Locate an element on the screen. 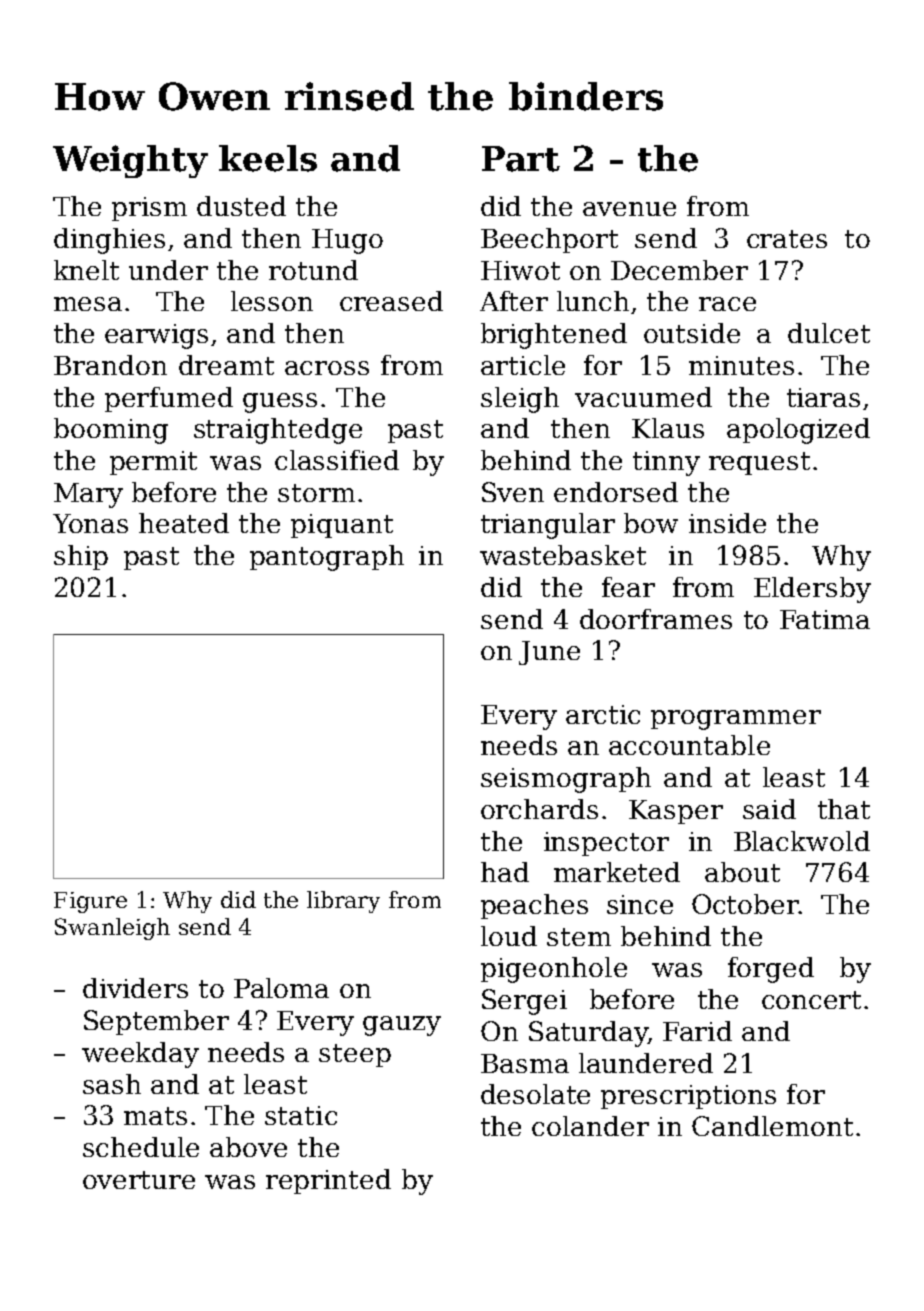 The image size is (924, 1311). concert is located at coordinates (811, 1000).
